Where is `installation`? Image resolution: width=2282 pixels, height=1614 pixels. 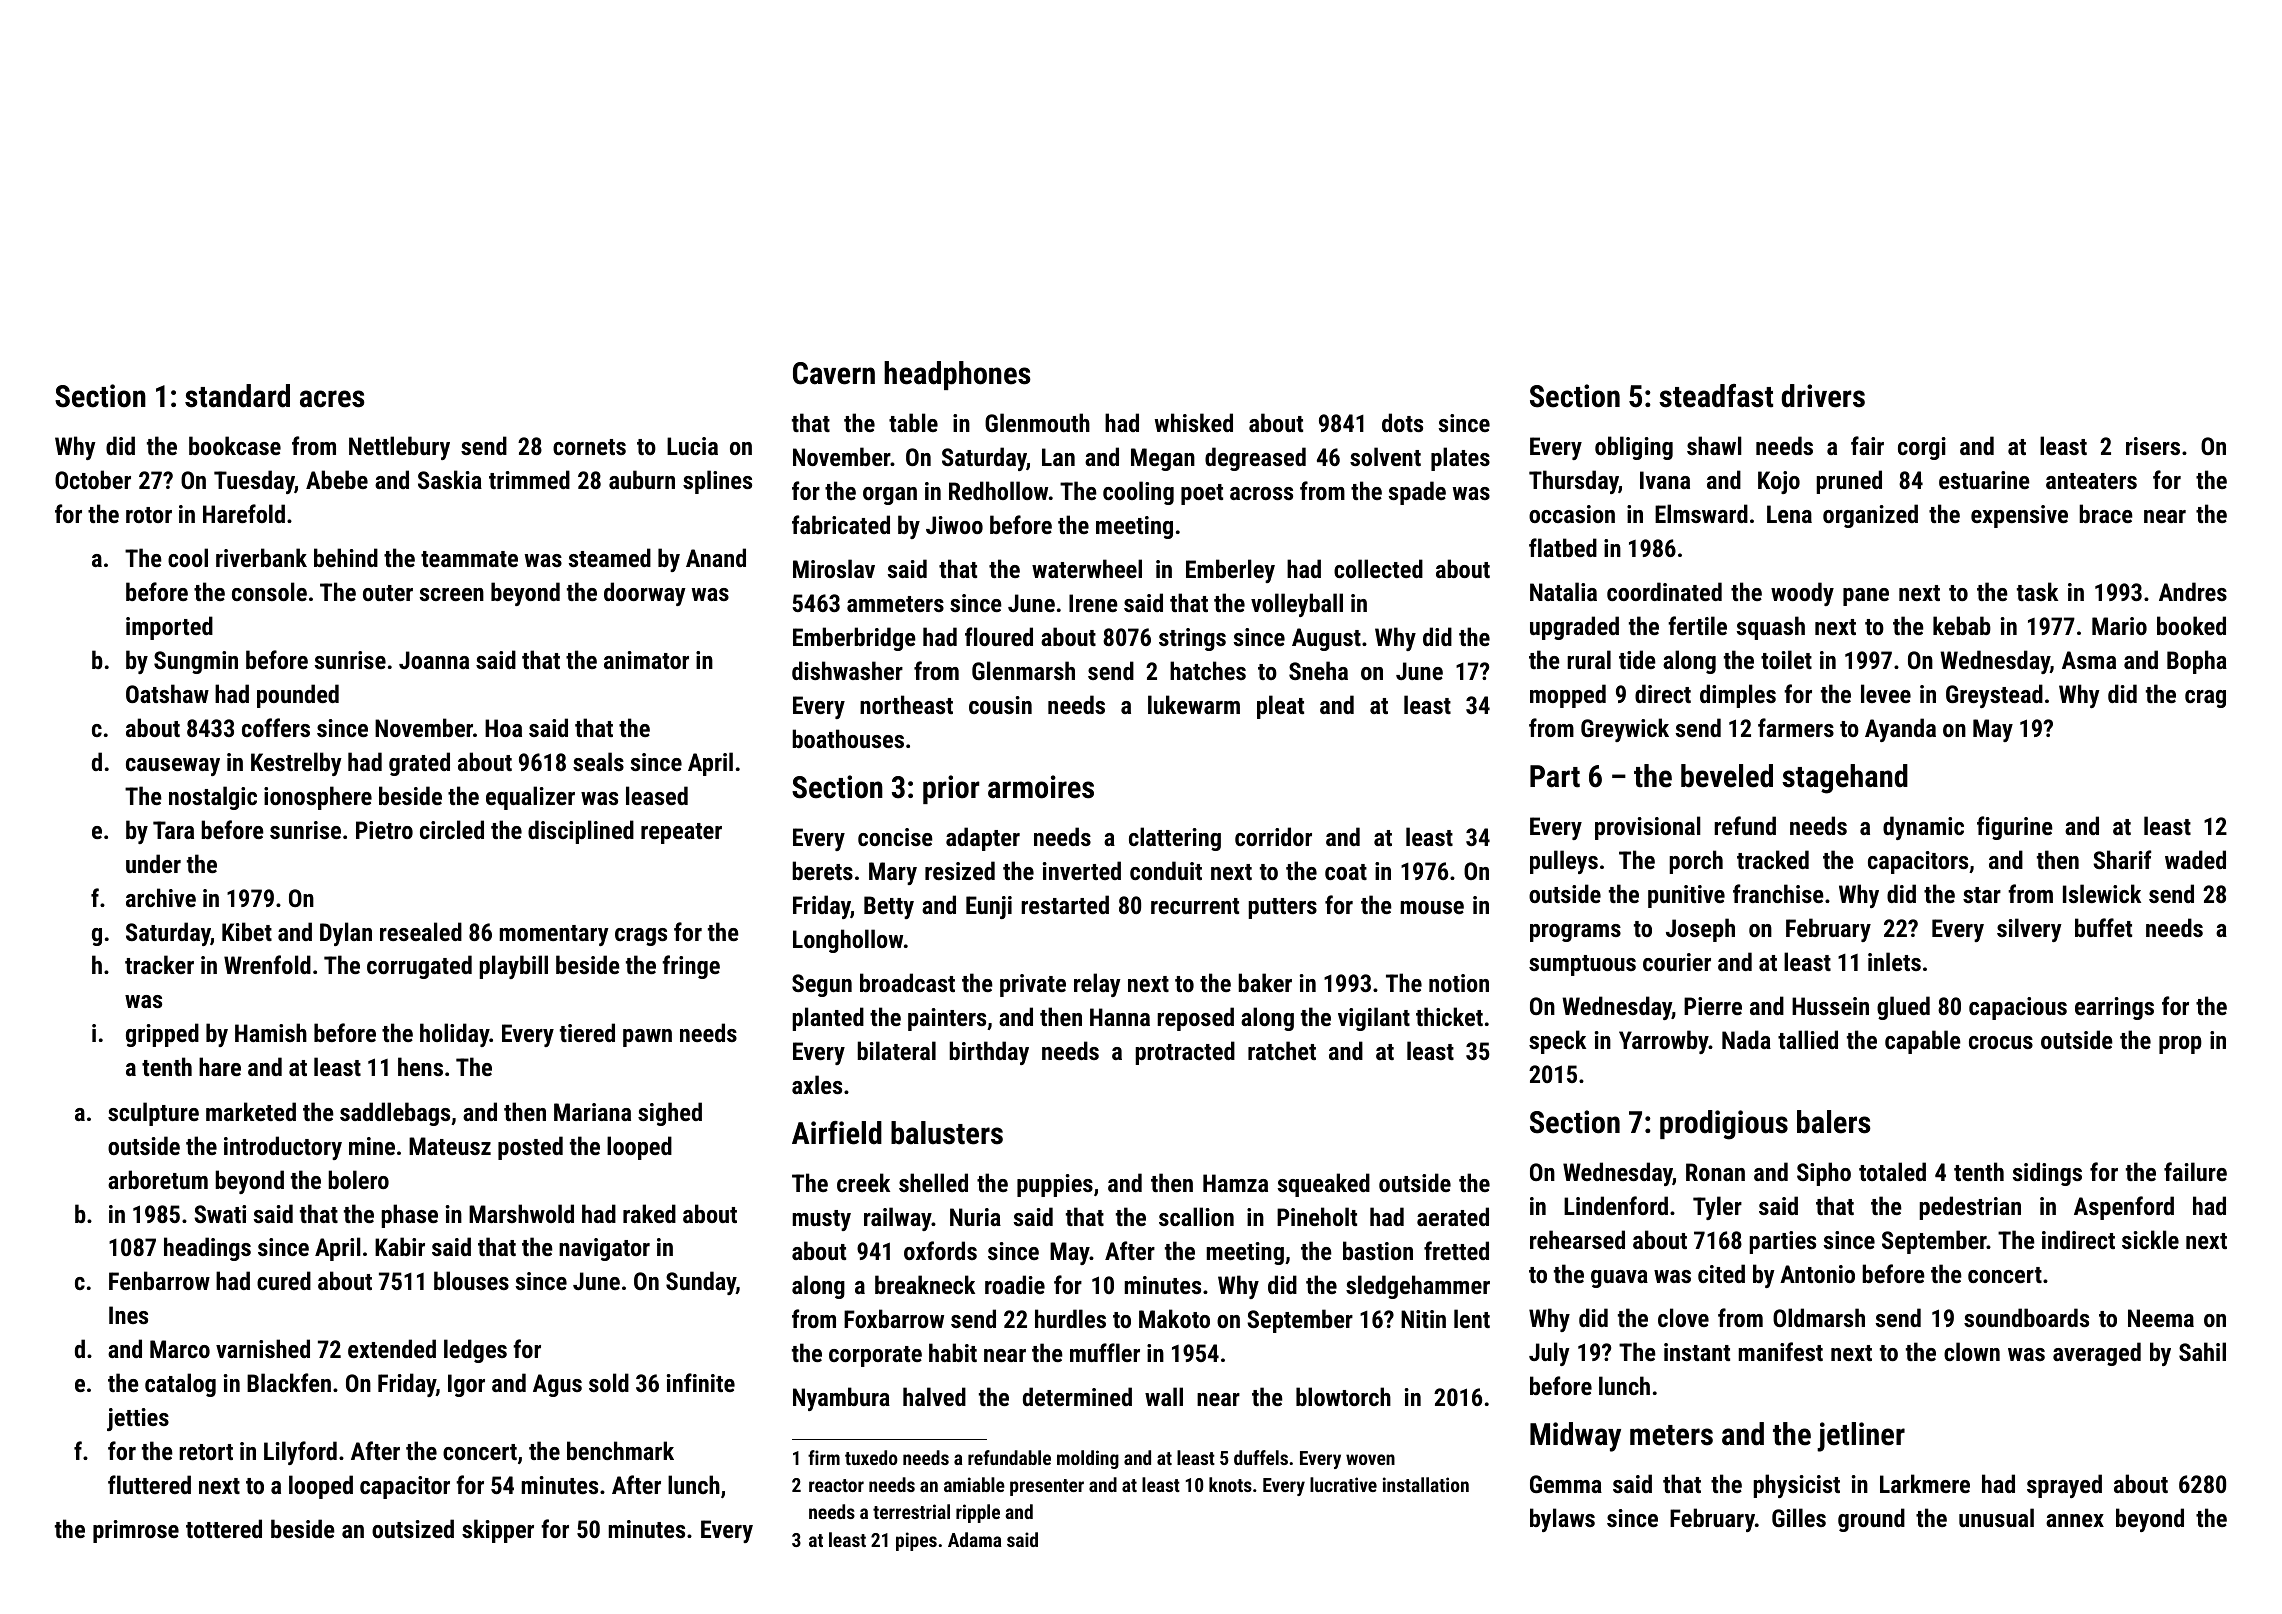
installation is located at coordinates (1426, 1484).
